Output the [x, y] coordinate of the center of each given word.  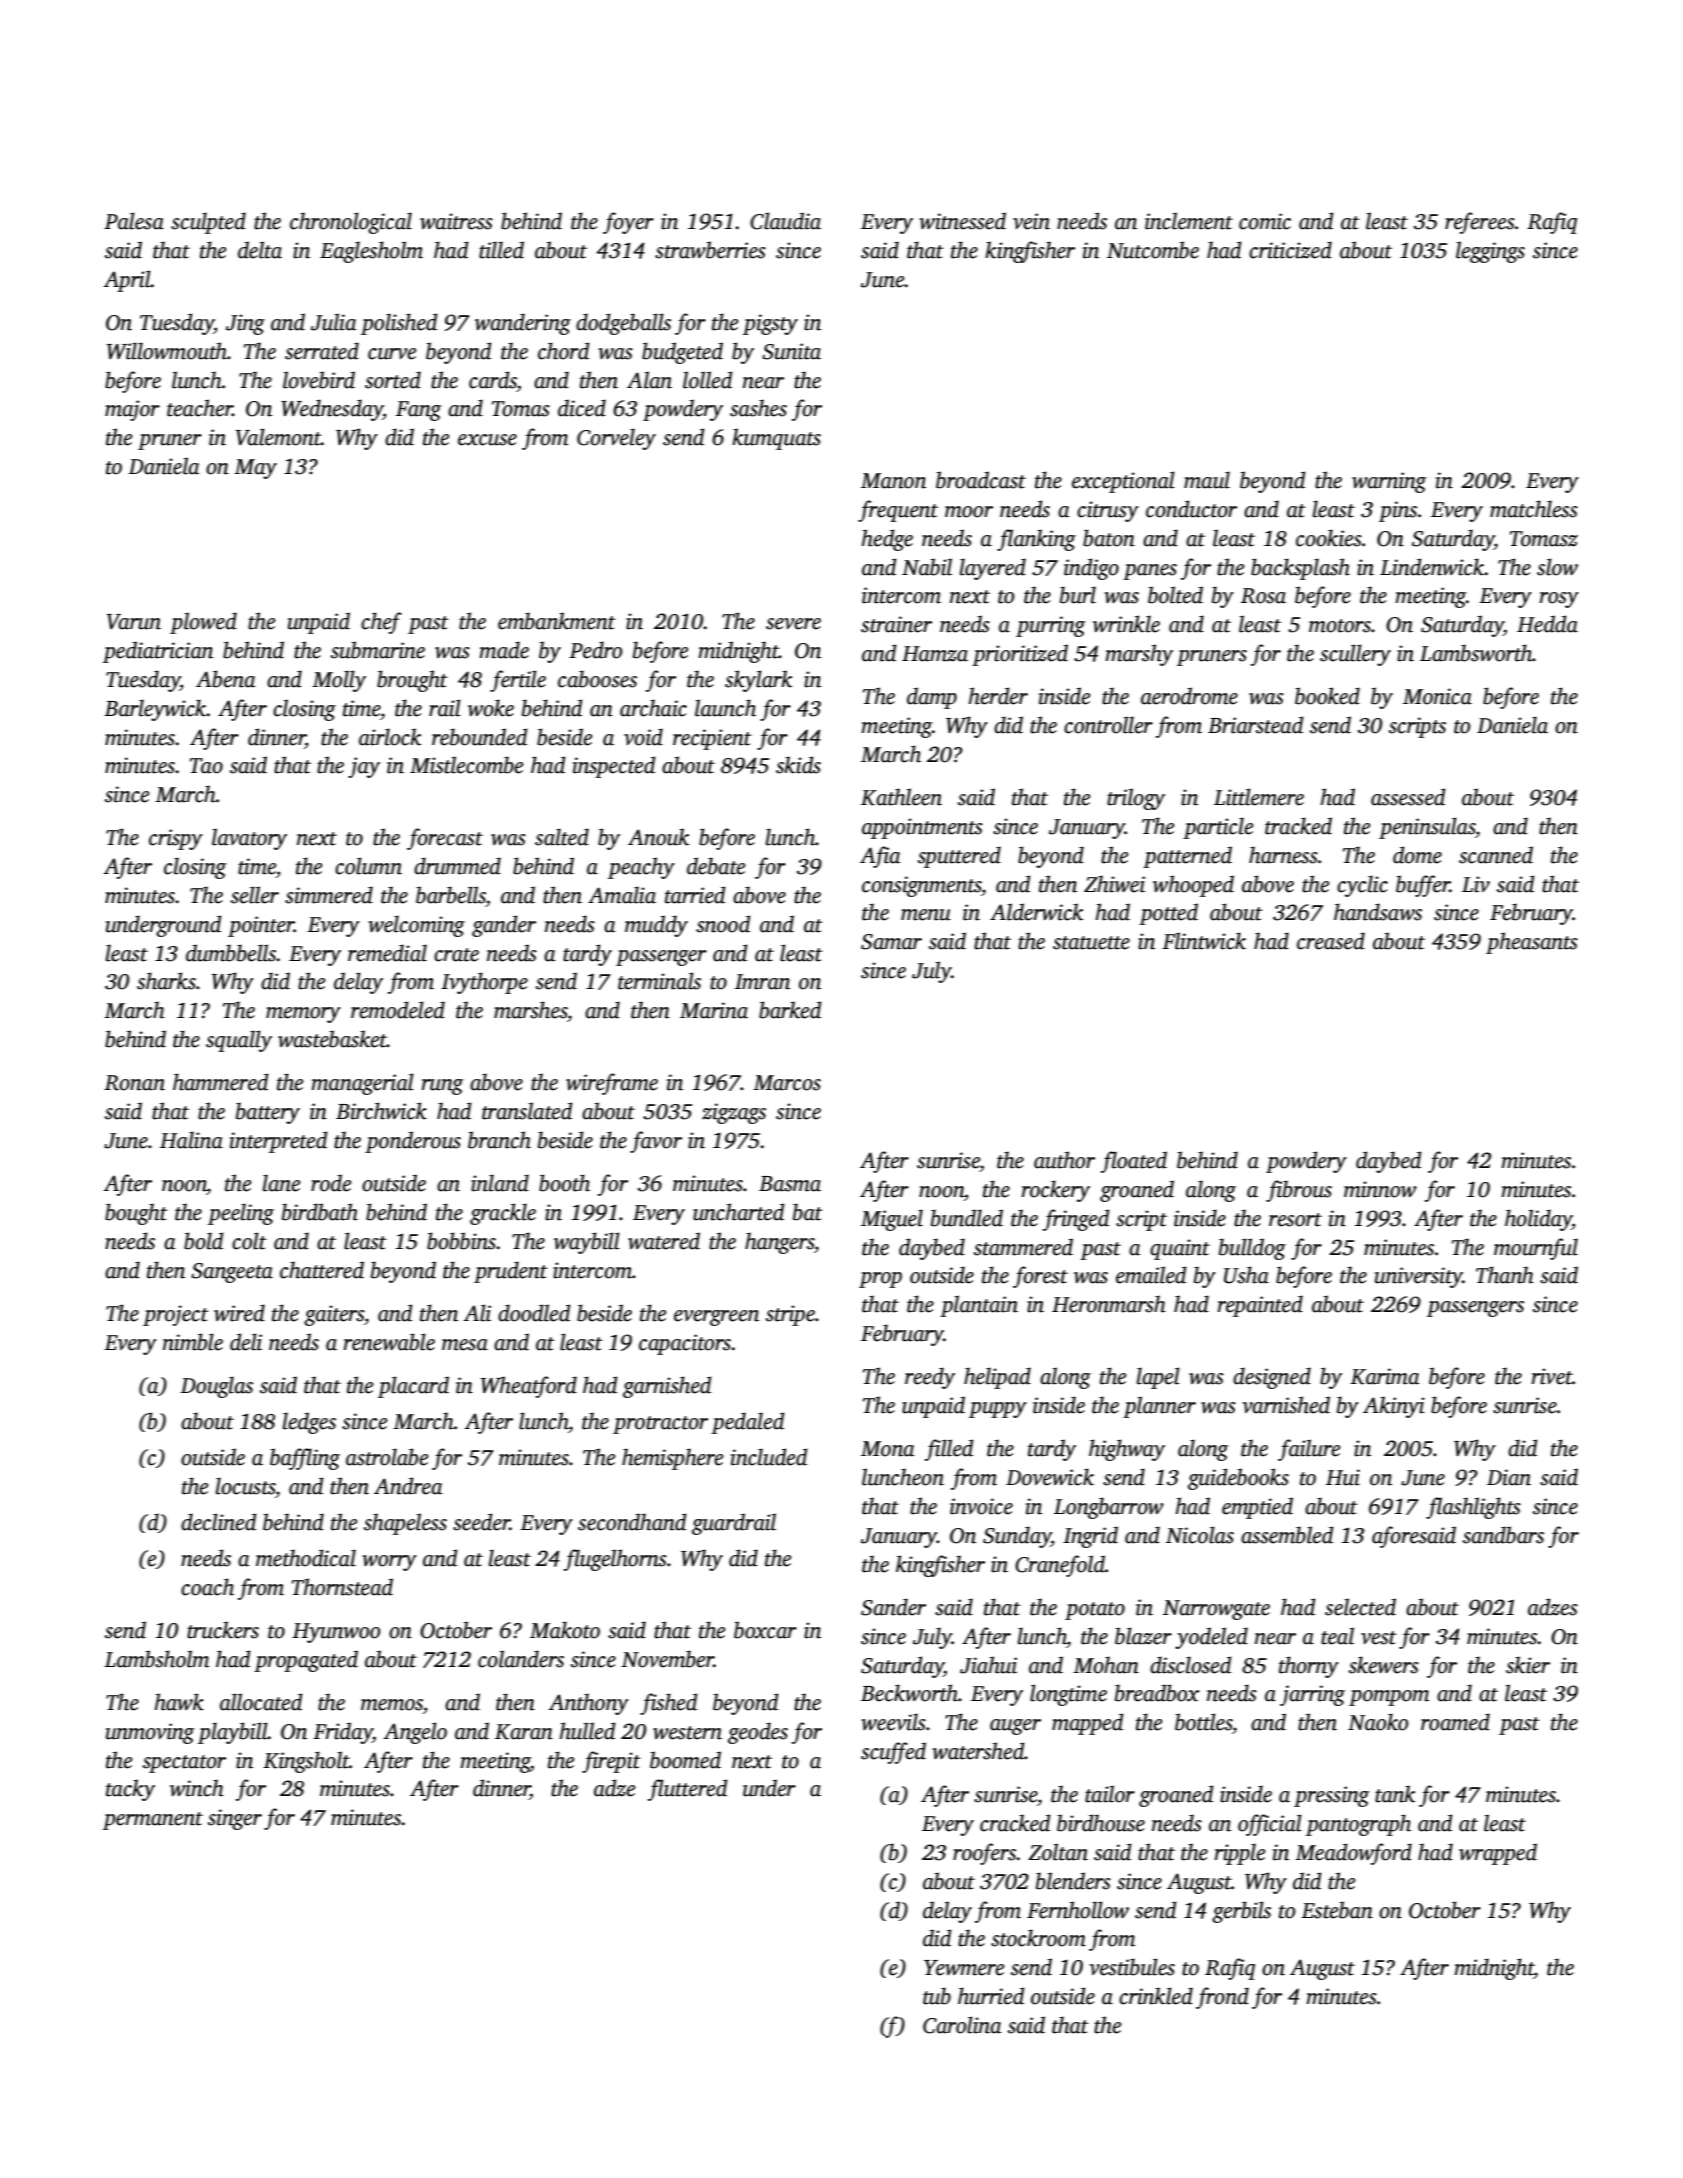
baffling [305, 1459]
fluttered [688, 1790]
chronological [351, 223]
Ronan [134, 1083]
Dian [1509, 1477]
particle [1218, 828]
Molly [339, 681]
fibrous [1299, 1191]
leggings [1490, 252]
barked [790, 1010]
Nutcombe [1153, 250]
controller [1108, 725]
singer [235, 1819]
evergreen [716, 1318]
